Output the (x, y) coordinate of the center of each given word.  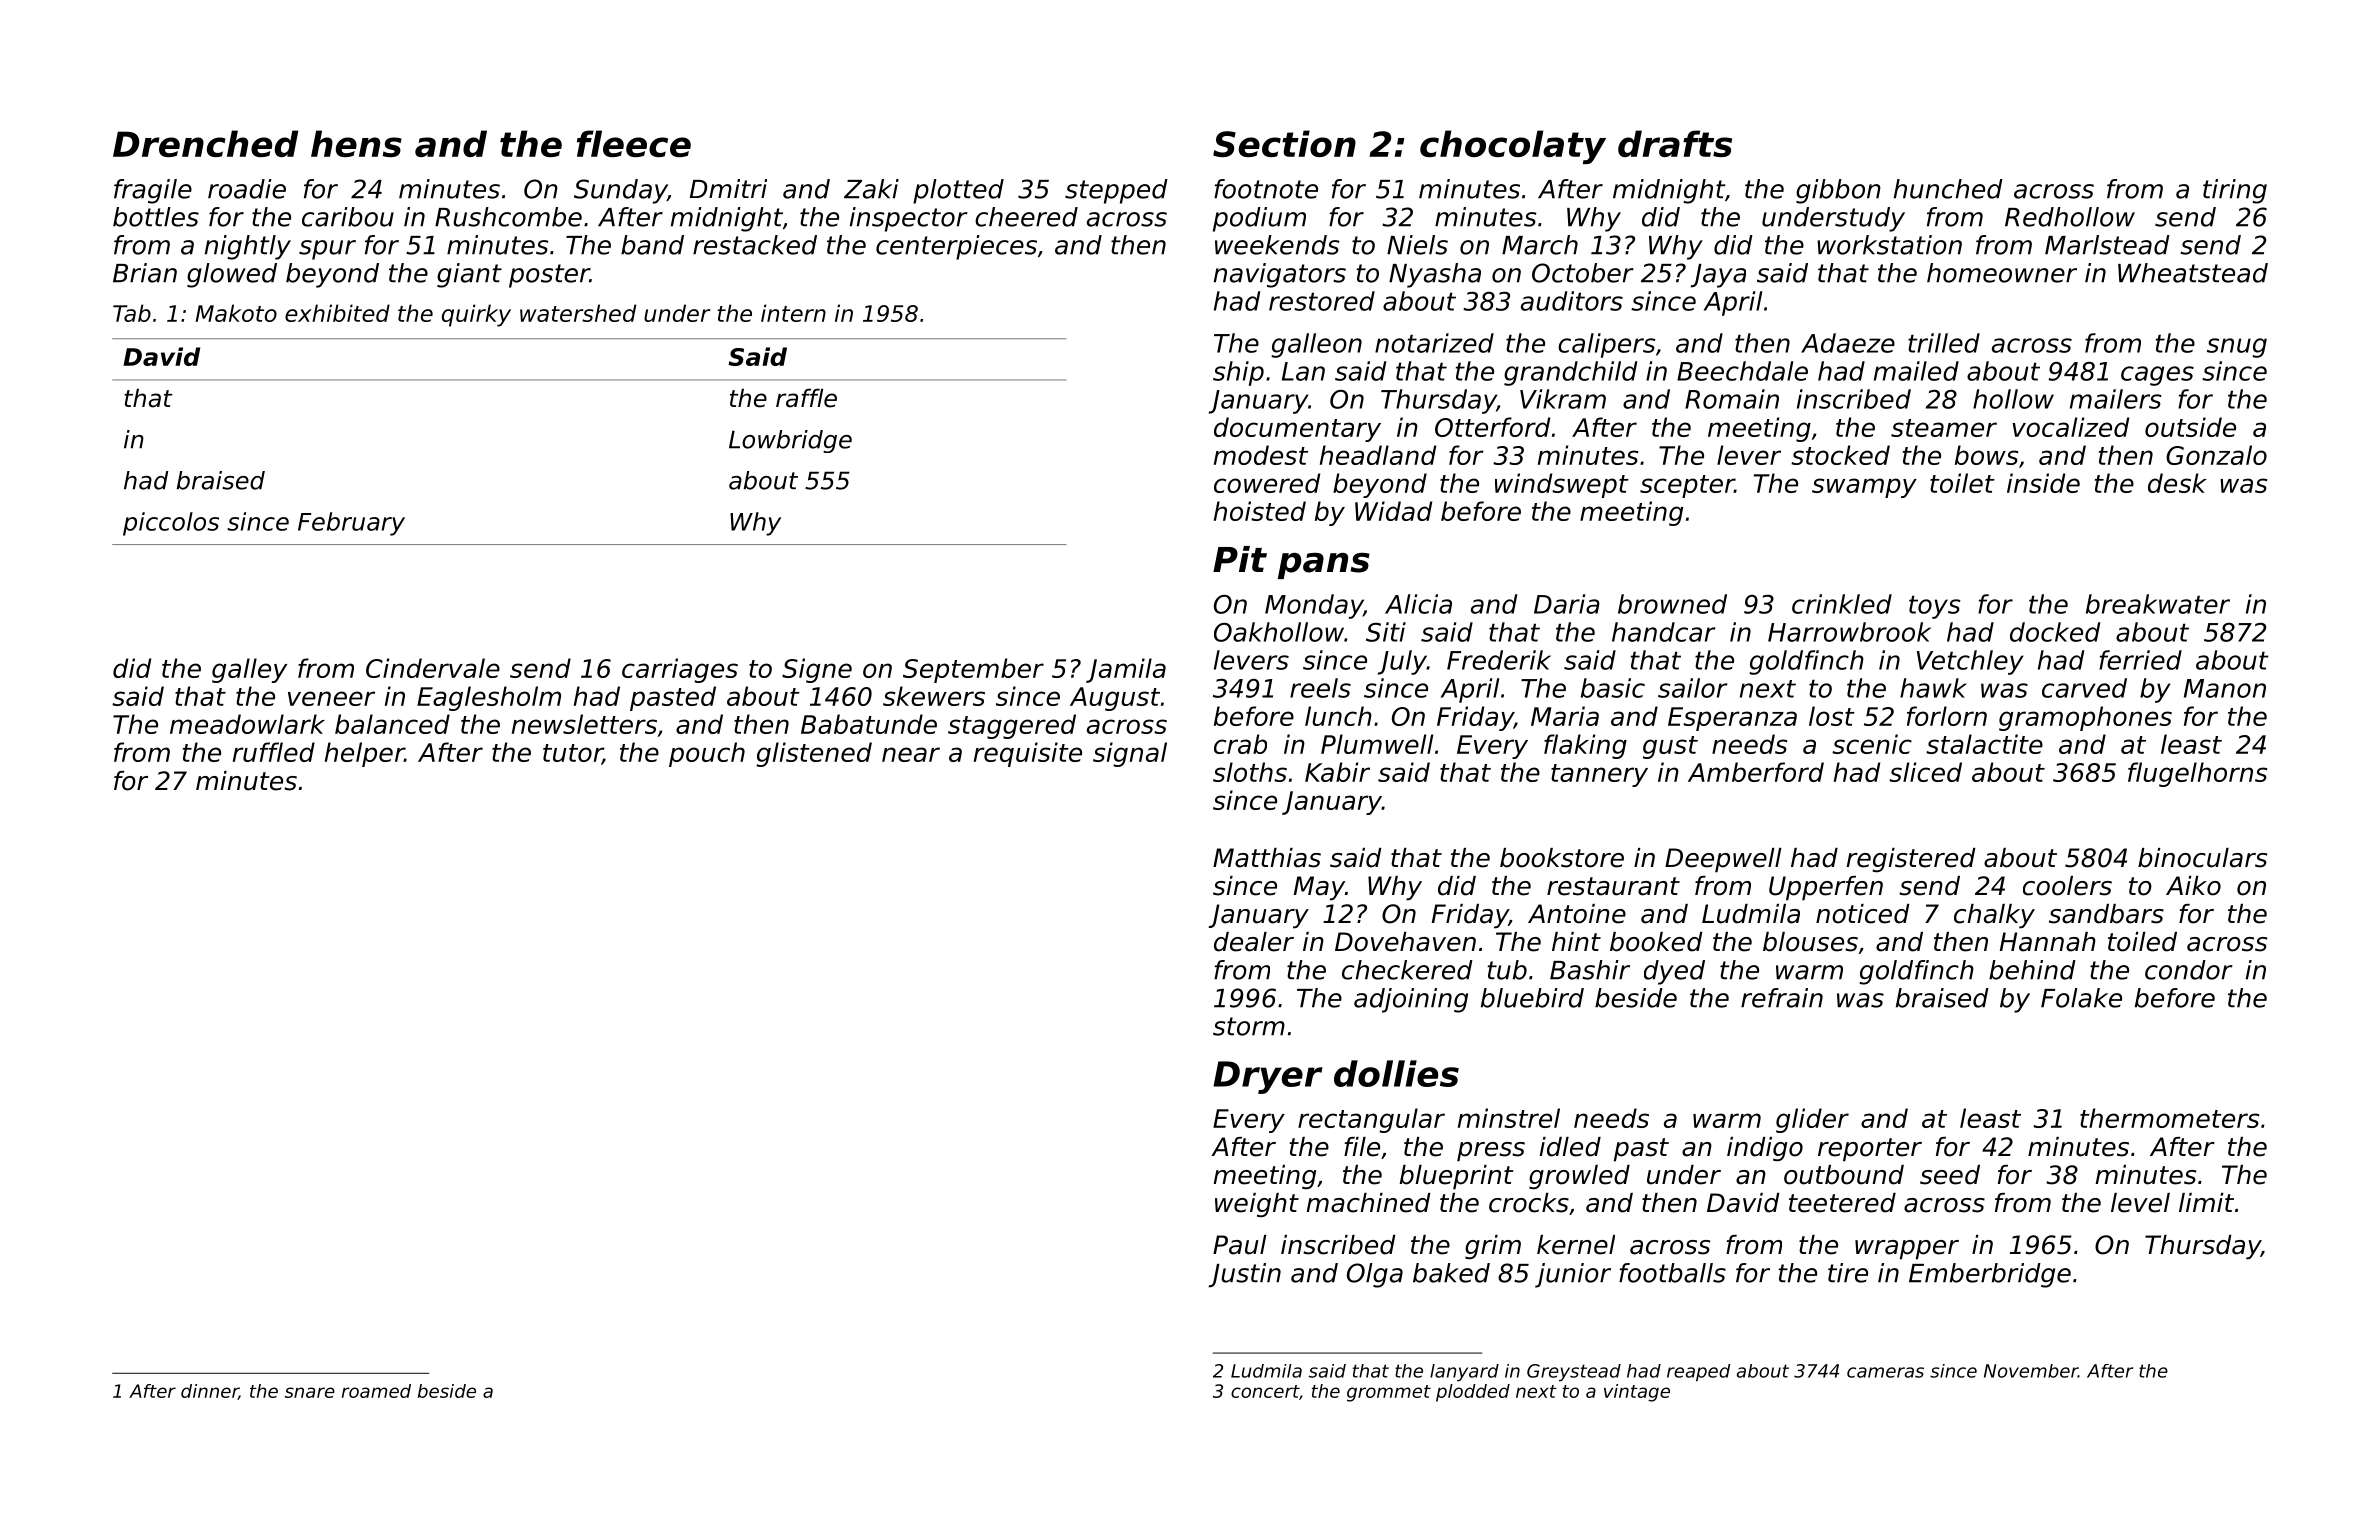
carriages (680, 670)
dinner (210, 1392)
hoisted (1260, 511)
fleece (634, 143)
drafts (1675, 143)
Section (1284, 143)
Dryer (1268, 1077)
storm (1249, 1026)
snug (2237, 348)
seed (1950, 1175)
